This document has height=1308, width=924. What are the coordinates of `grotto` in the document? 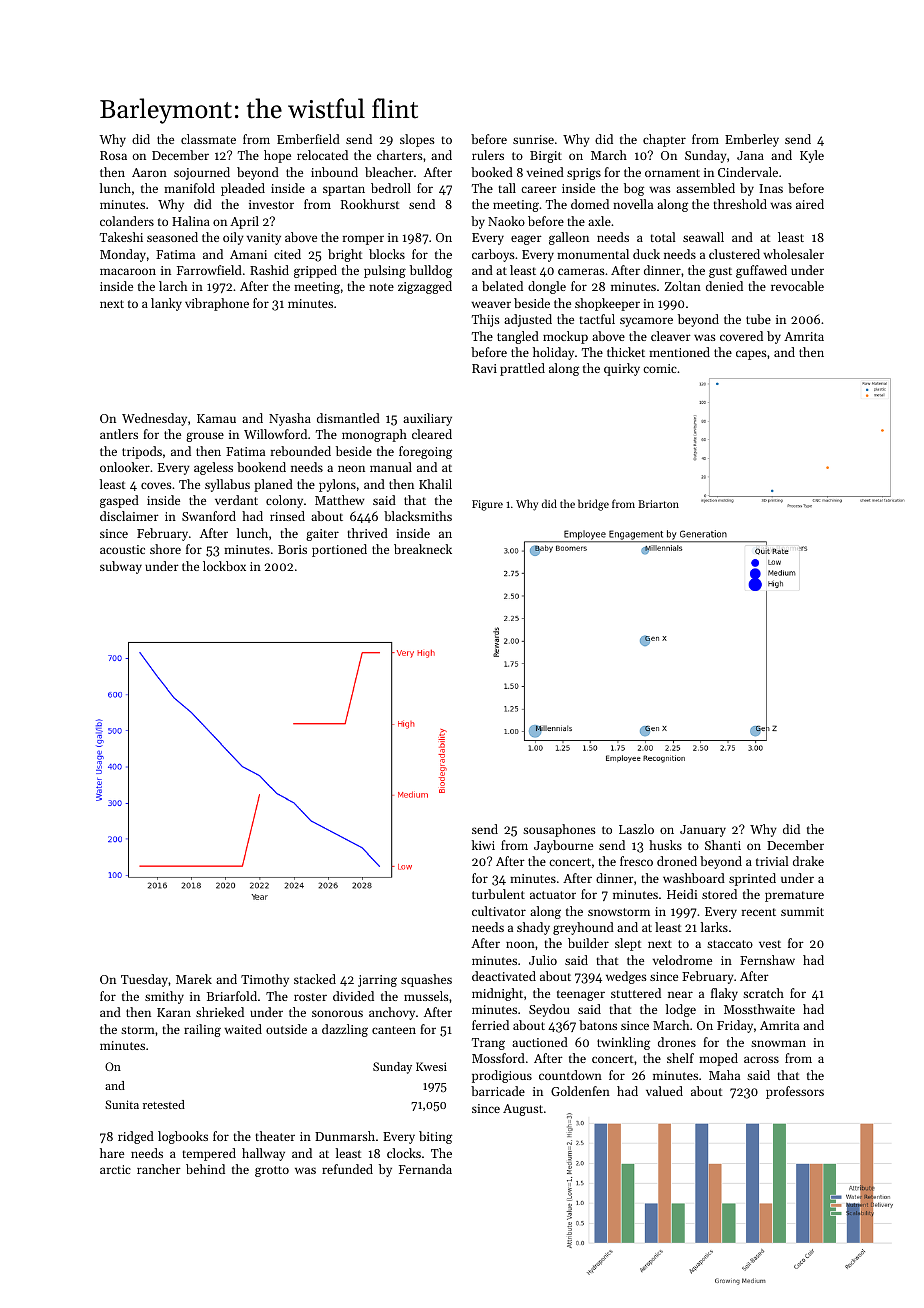 It's located at (272, 1171).
